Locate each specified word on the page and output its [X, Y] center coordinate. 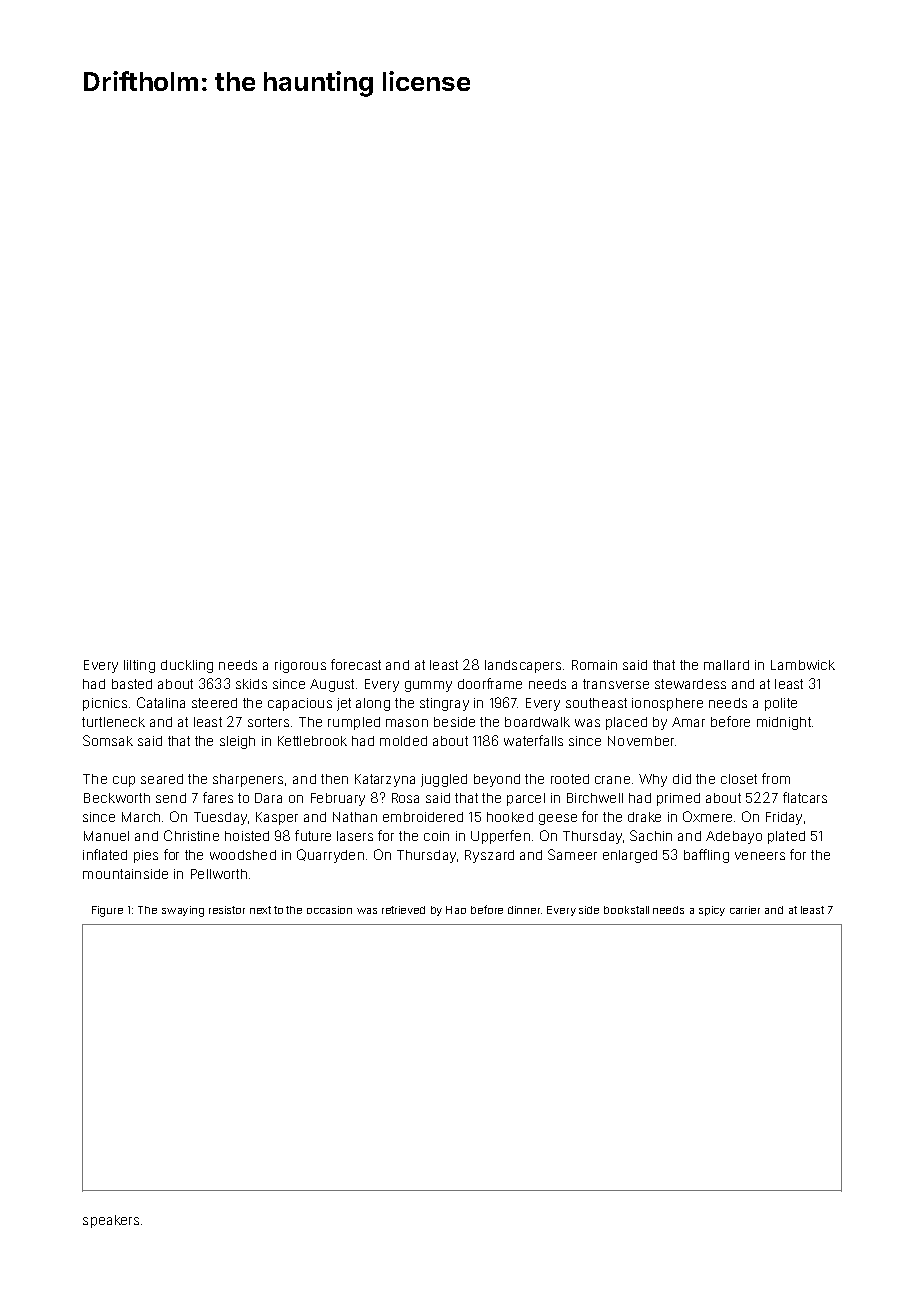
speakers [111, 1221]
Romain [594, 665]
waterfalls [533, 740]
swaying [183, 911]
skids [251, 684]
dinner [524, 910]
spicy [712, 911]
